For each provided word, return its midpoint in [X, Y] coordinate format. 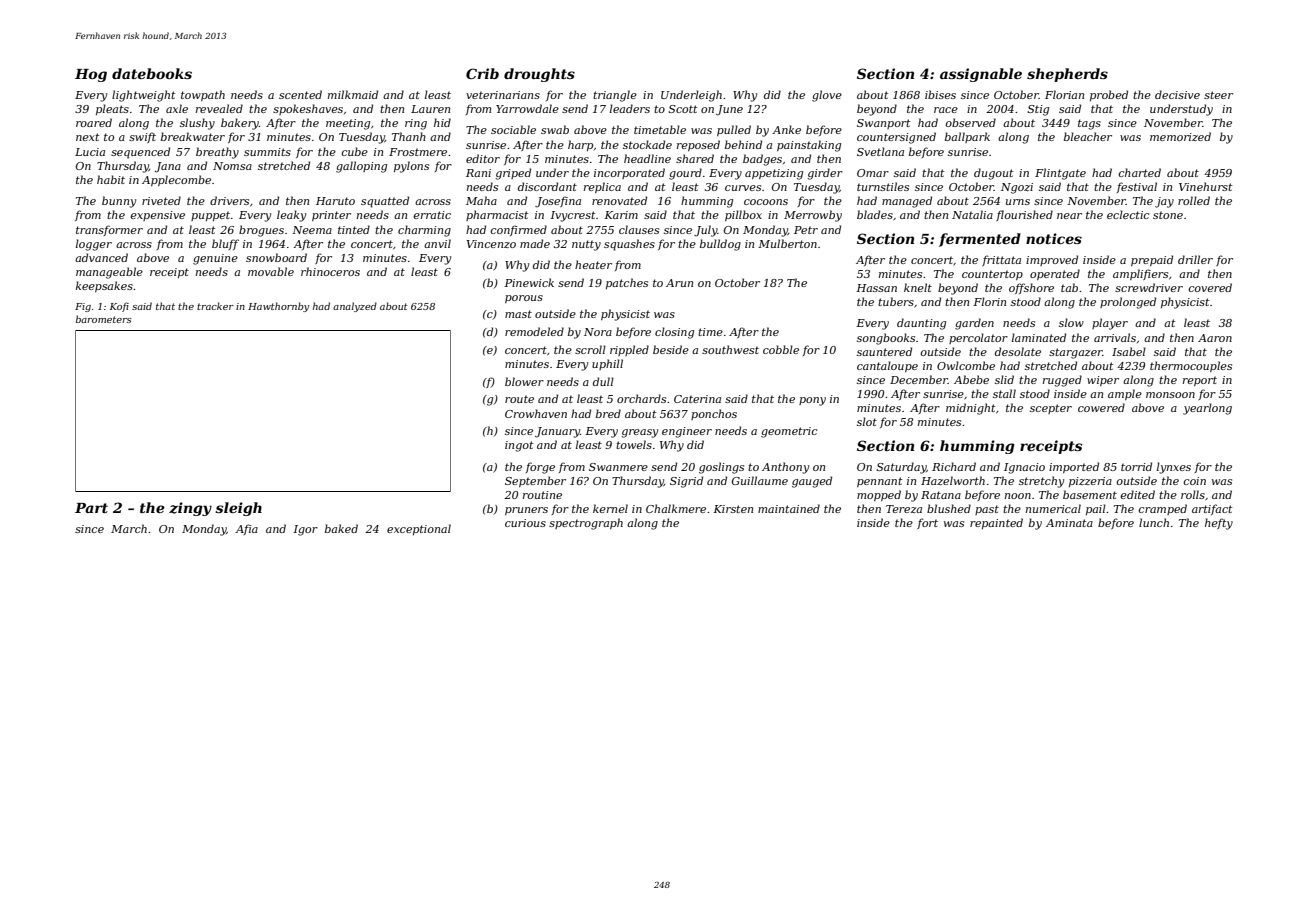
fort [927, 523]
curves [743, 188]
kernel [610, 508]
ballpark [967, 137]
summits [267, 152]
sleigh [238, 509]
